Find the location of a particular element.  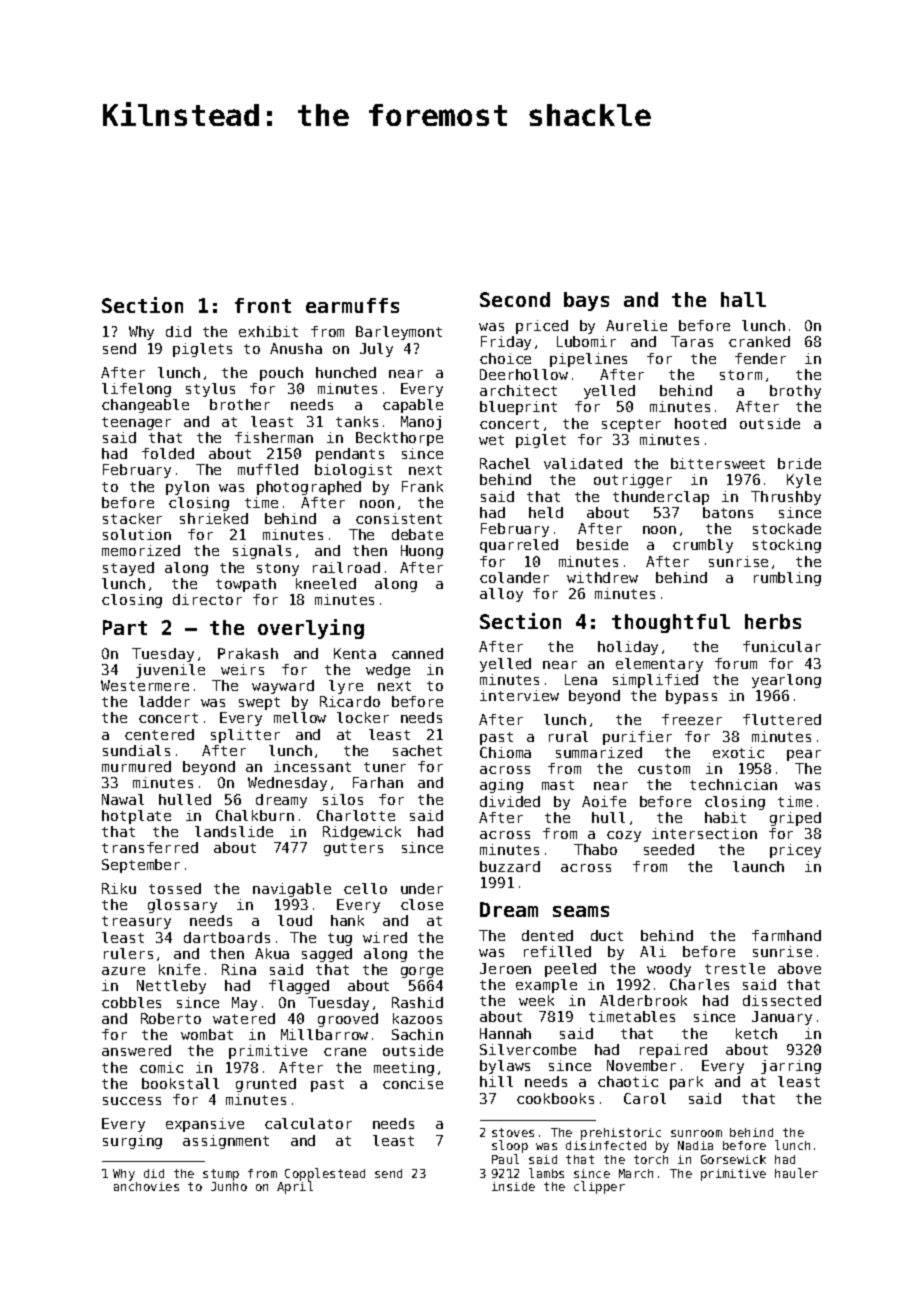

knife is located at coordinates (179, 969).
